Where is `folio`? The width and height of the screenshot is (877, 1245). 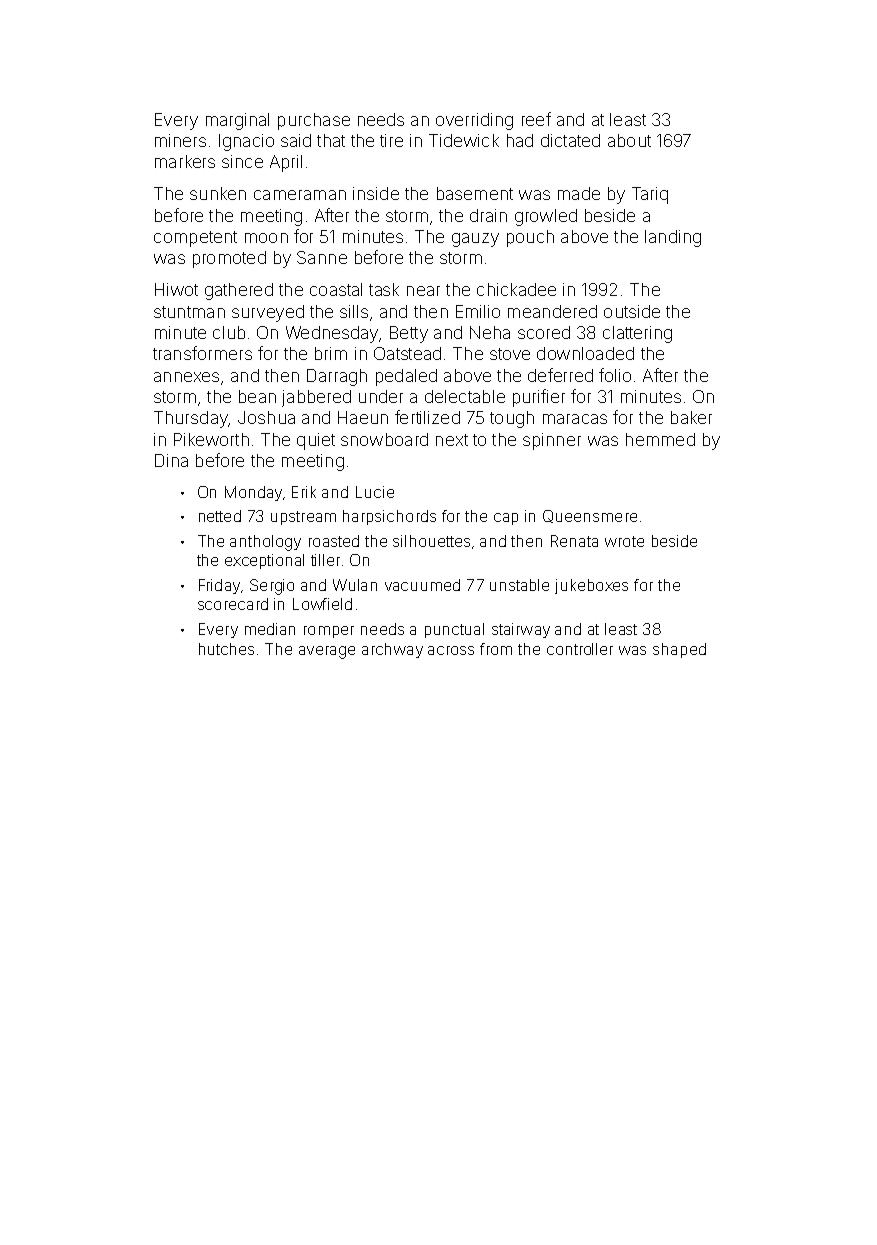
folio is located at coordinates (615, 375).
